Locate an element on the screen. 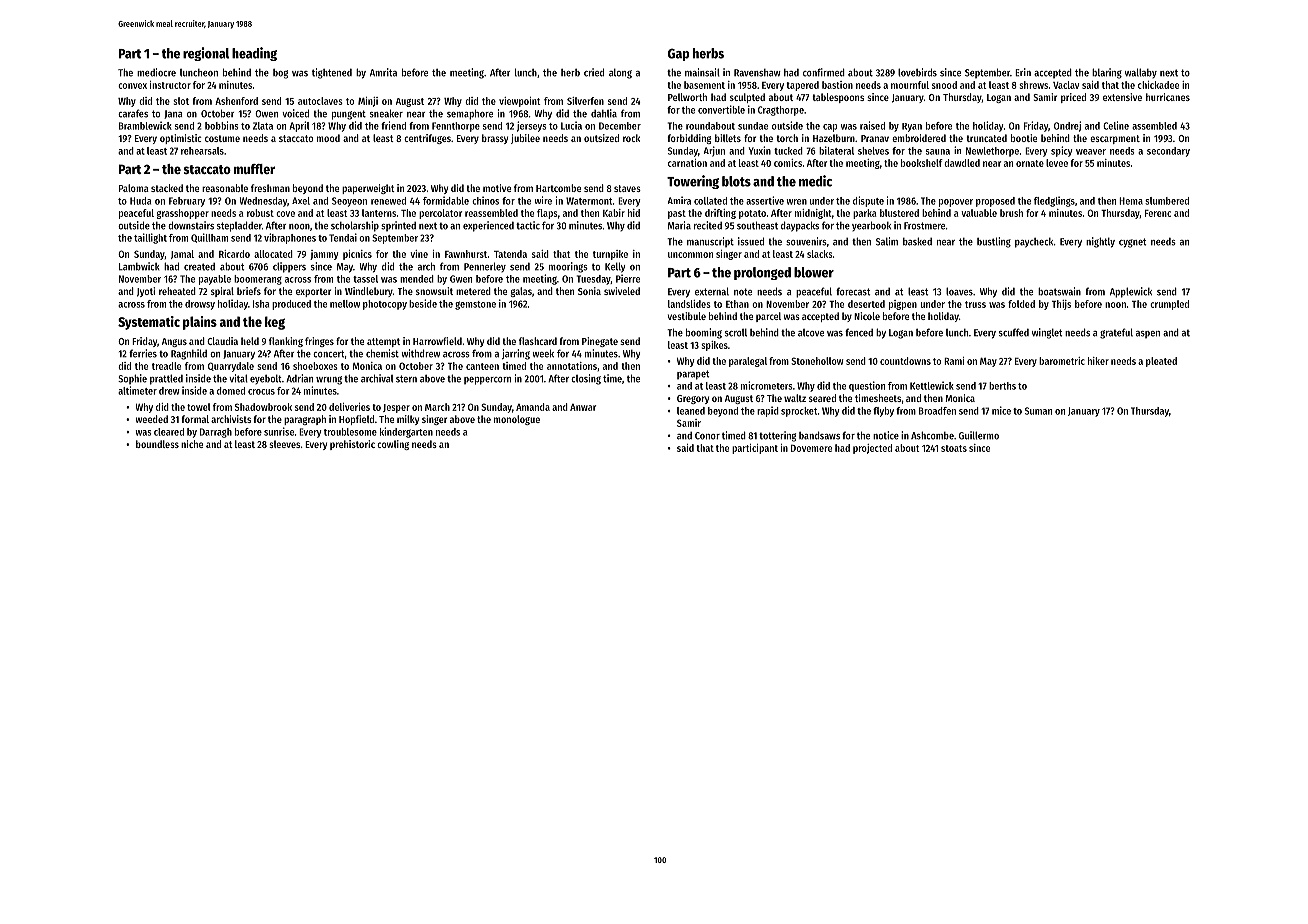 This screenshot has height=924, width=1308. Gap is located at coordinates (678, 54).
